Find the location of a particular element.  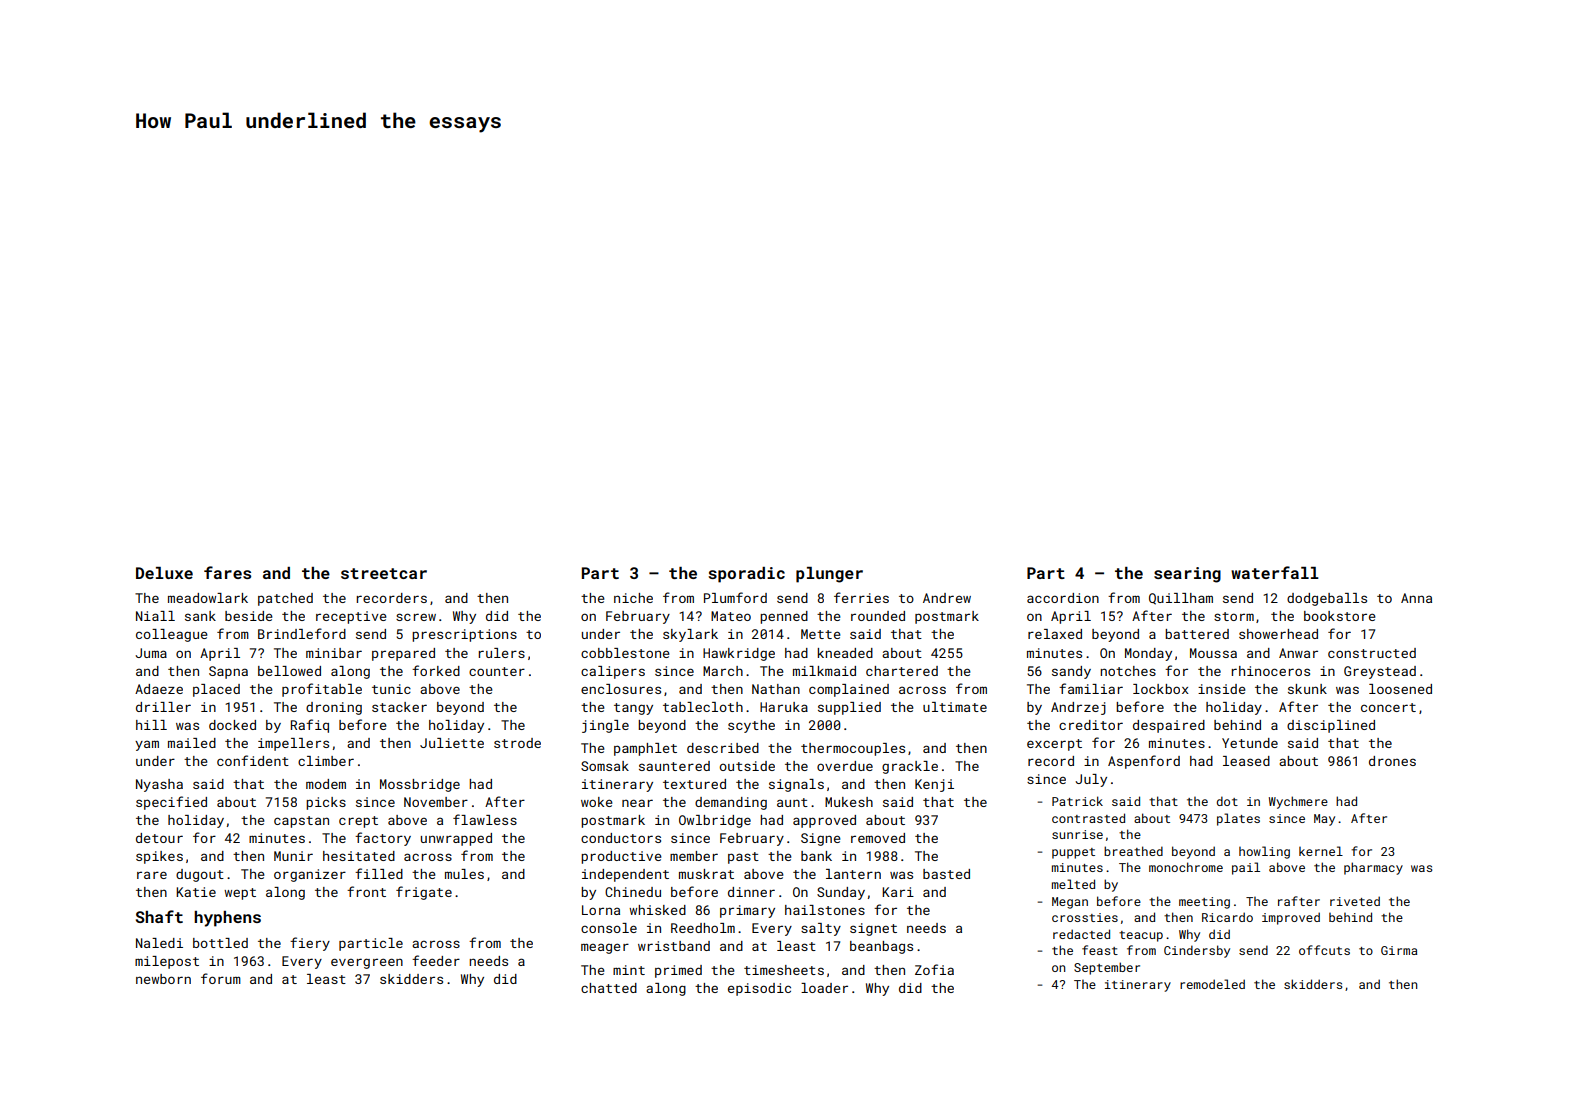

forum is located at coordinates (221, 978).
